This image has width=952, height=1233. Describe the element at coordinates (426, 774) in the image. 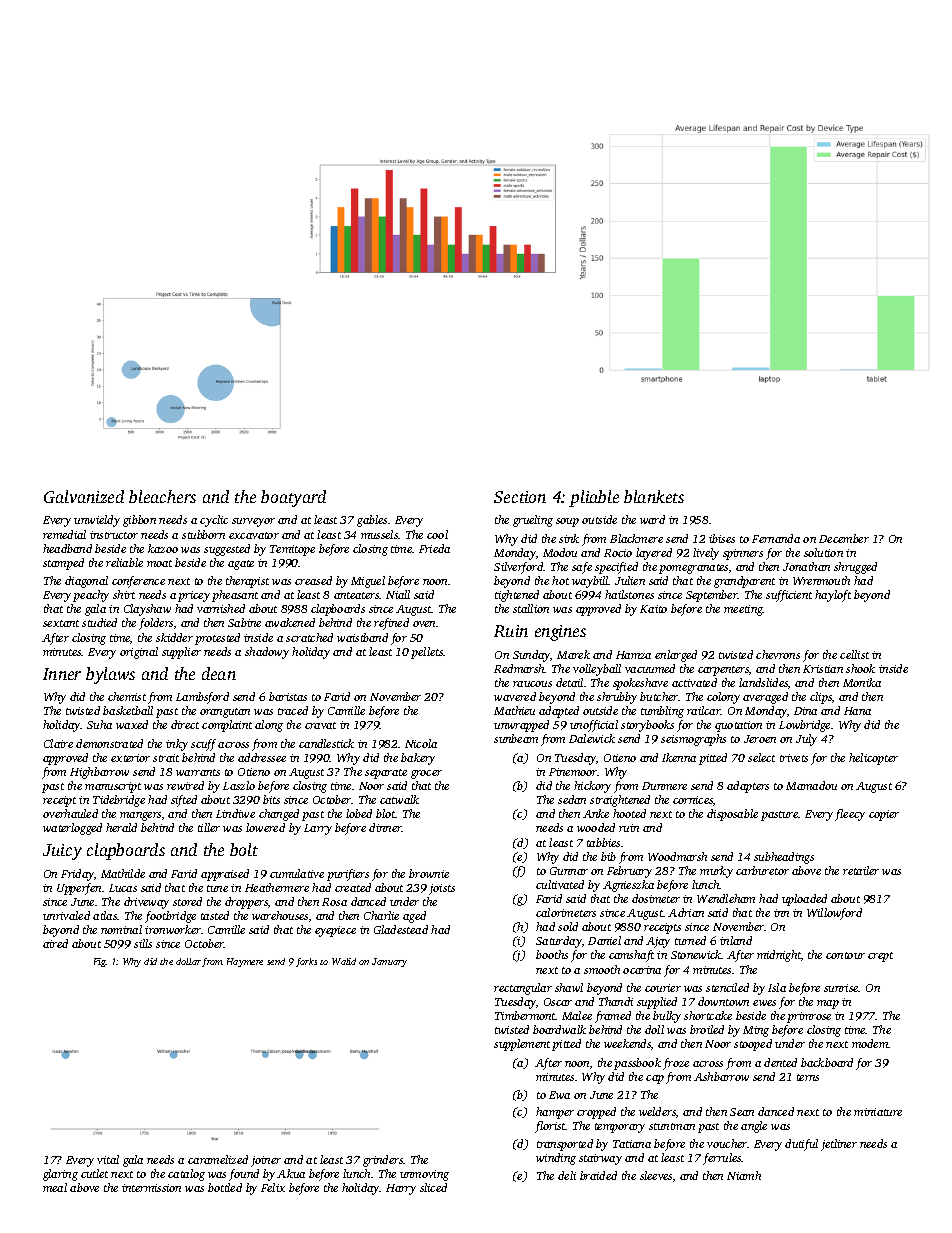

I see `grocer` at that location.
